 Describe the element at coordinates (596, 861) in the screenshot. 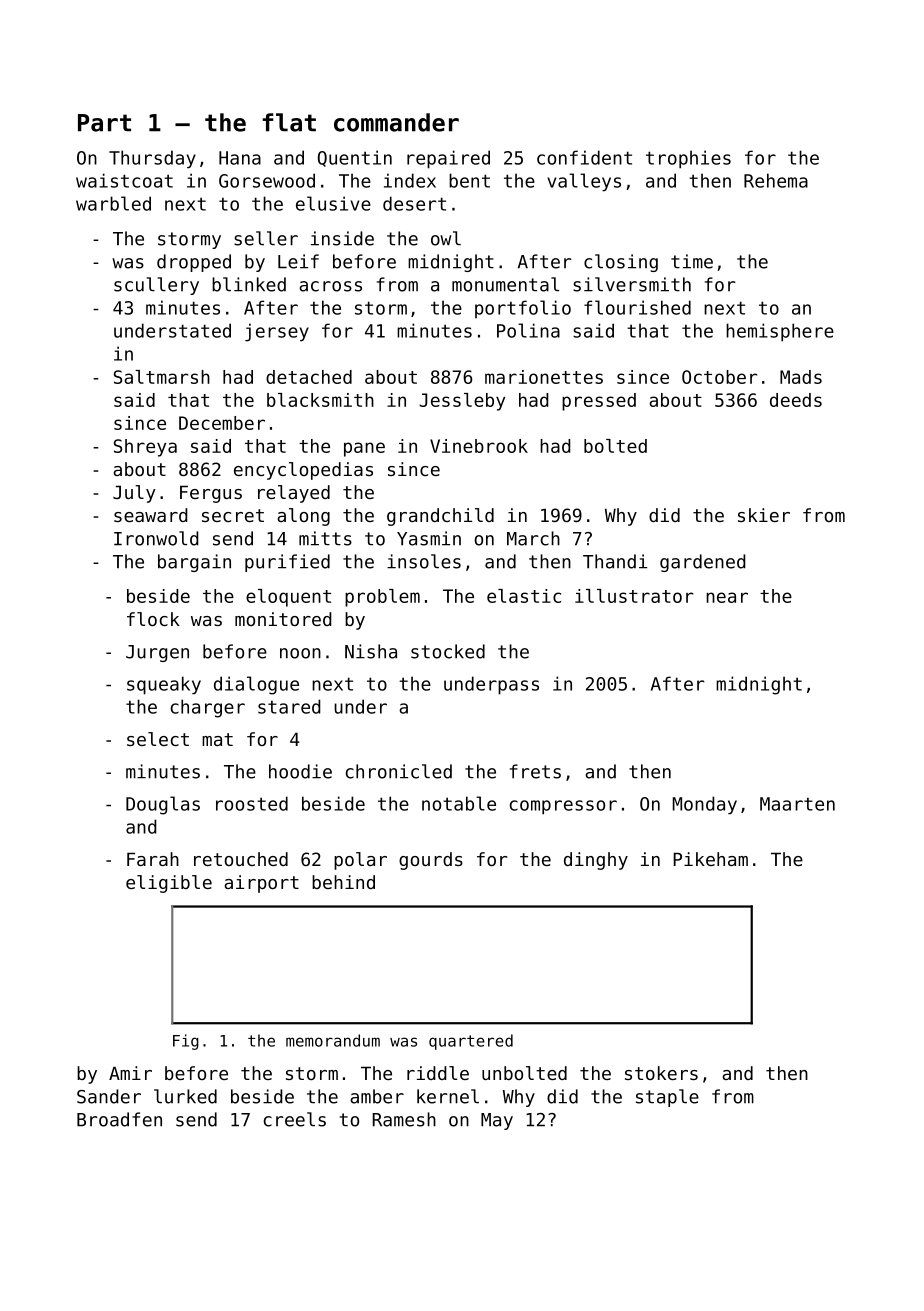

I see `dinghy` at that location.
